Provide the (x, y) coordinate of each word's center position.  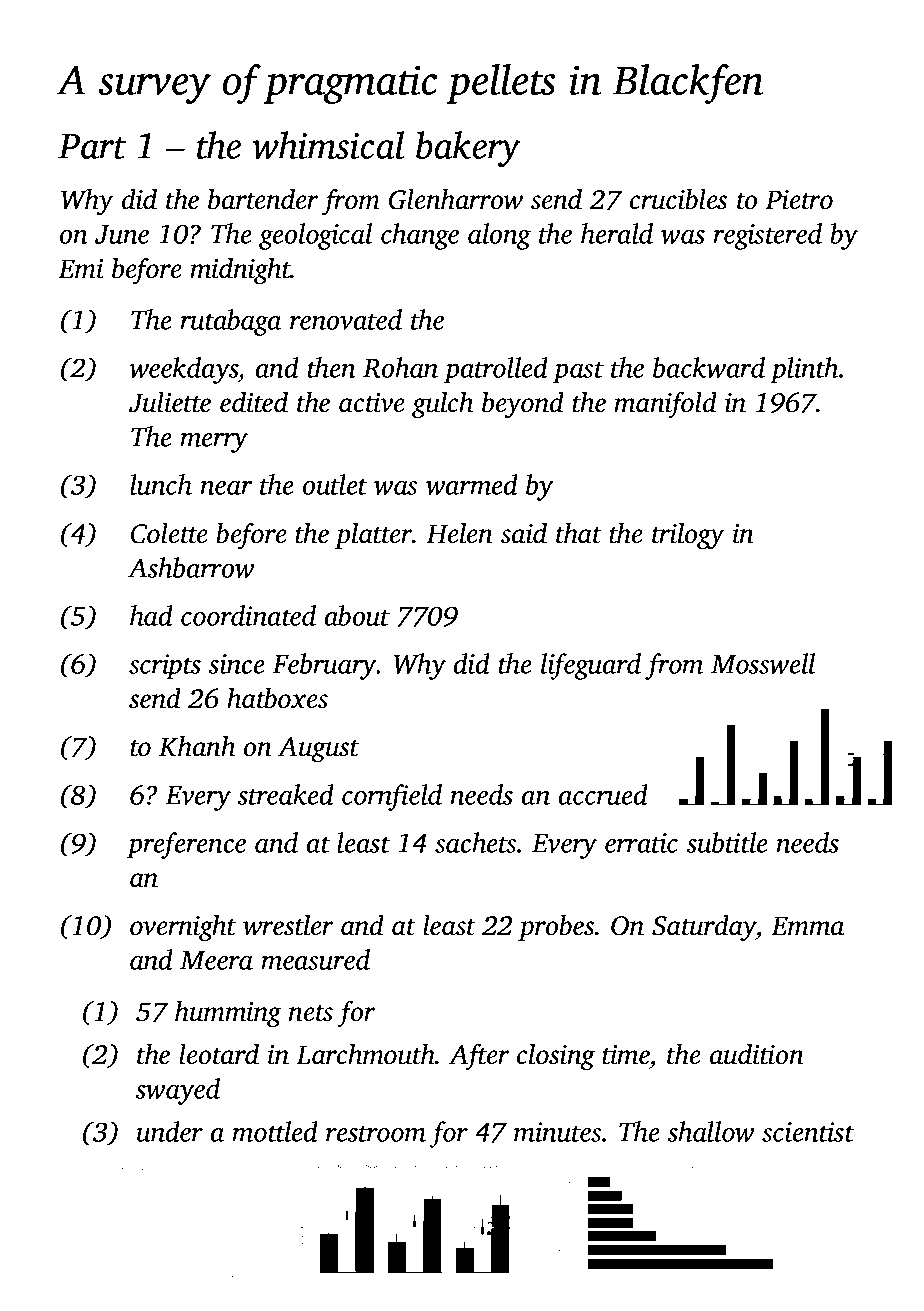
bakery (468, 149)
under (170, 1131)
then (331, 367)
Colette (169, 533)
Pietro (799, 200)
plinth (804, 370)
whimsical (328, 145)
